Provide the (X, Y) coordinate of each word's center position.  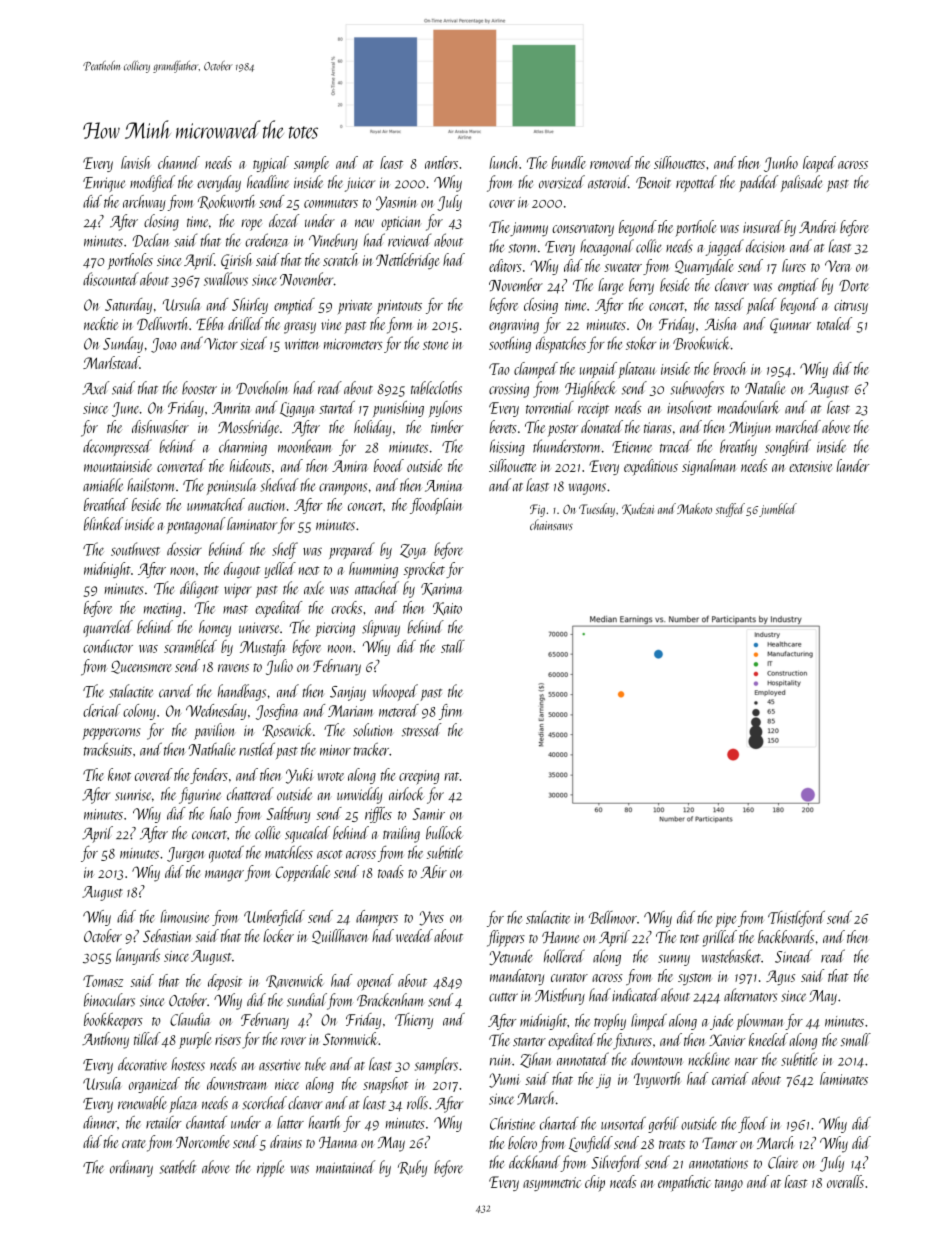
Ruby (412, 1168)
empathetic (684, 1183)
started (337, 407)
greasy (300, 328)
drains (286, 1141)
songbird (788, 447)
